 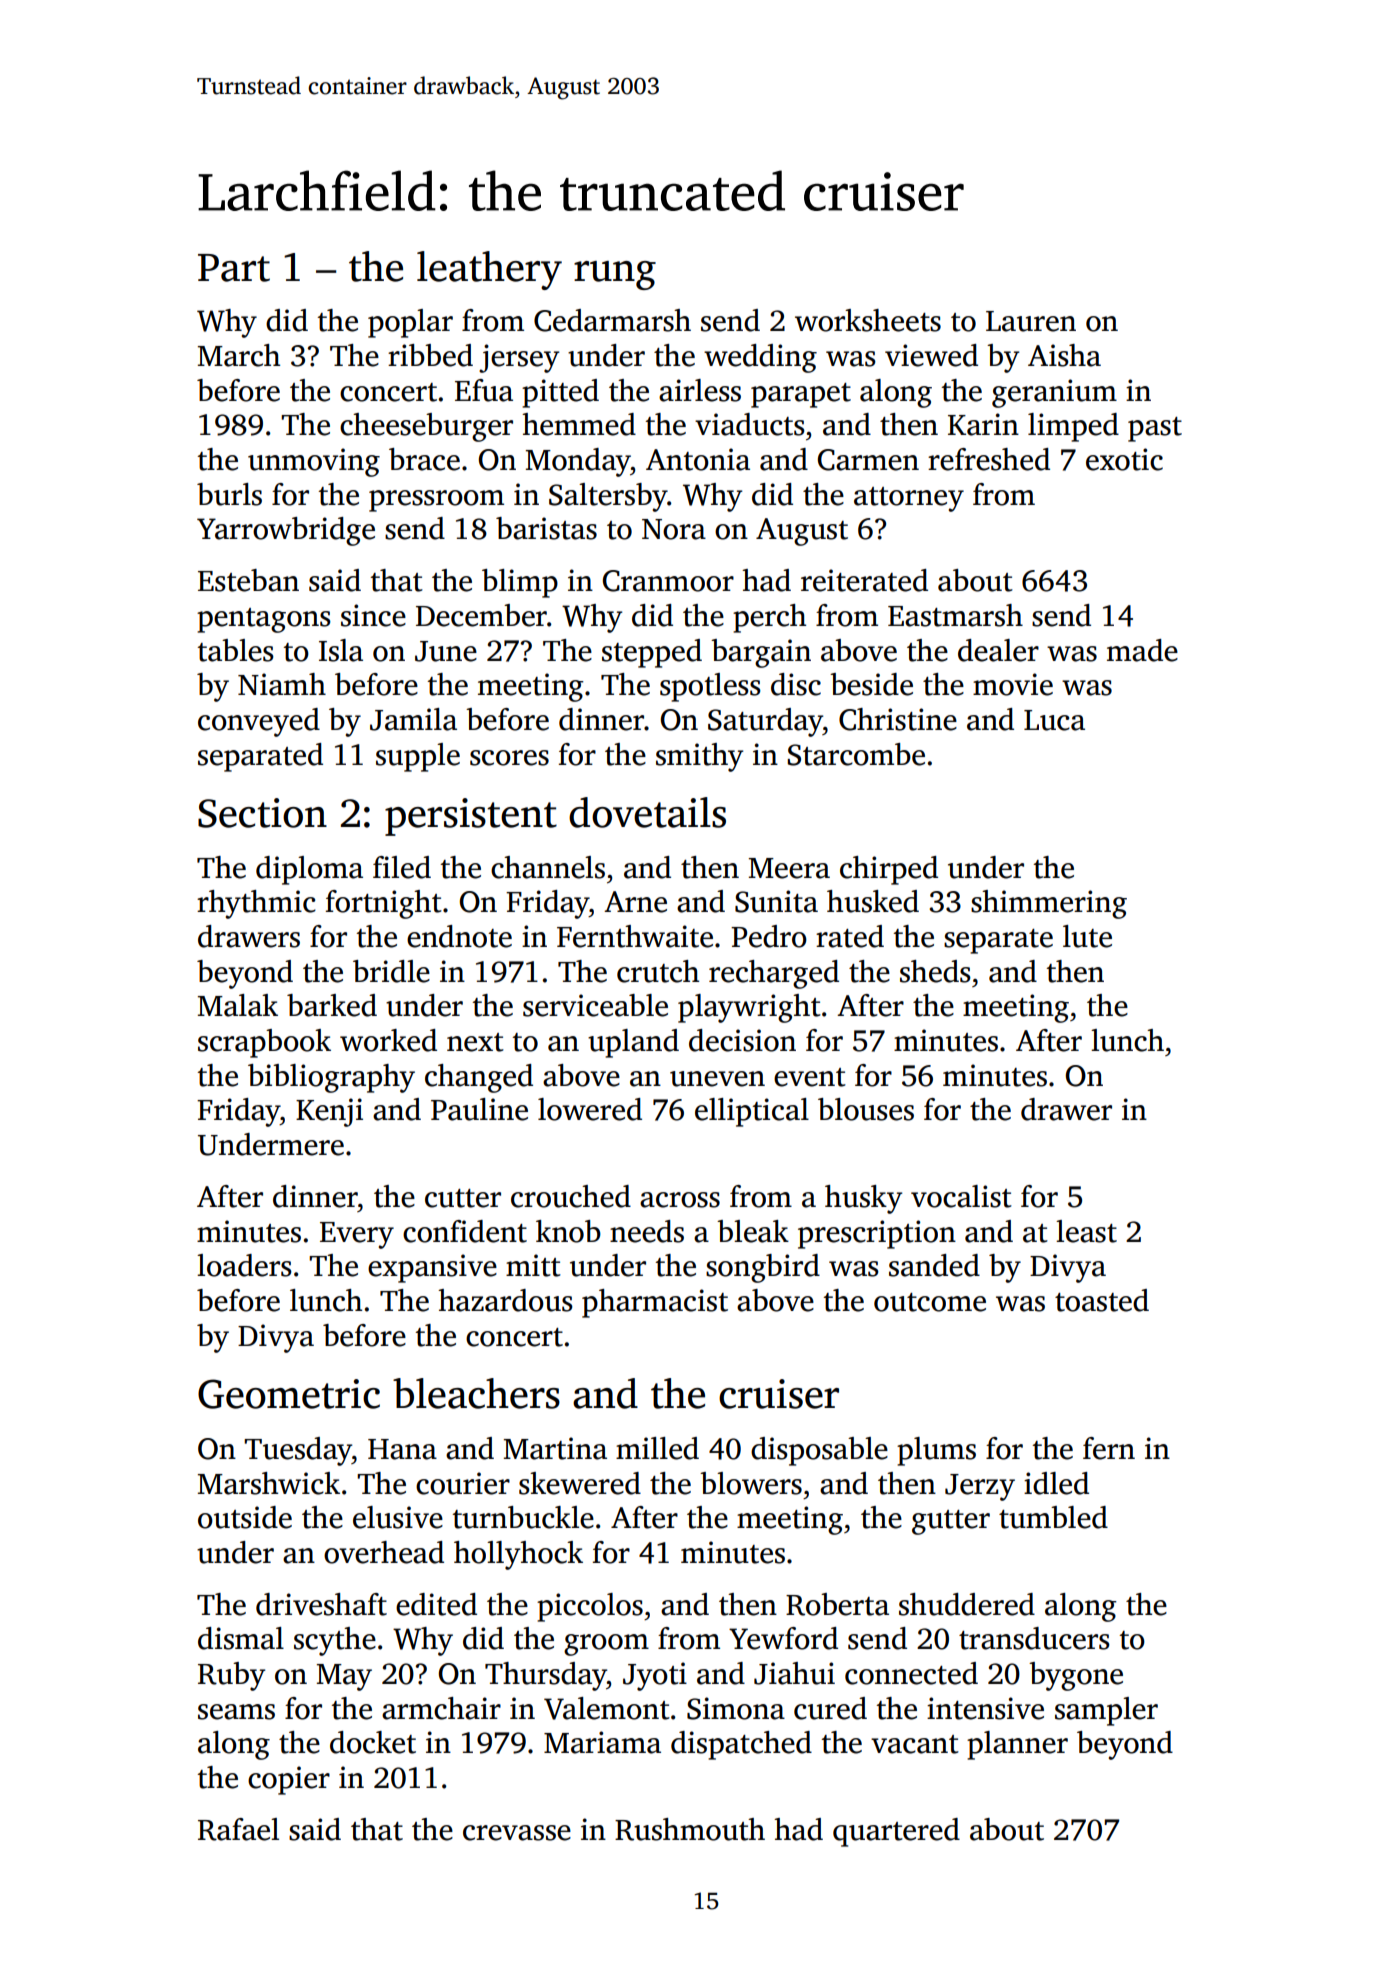 What do you see at coordinates (229, 494) in the screenshot?
I see `burls` at bounding box center [229, 494].
